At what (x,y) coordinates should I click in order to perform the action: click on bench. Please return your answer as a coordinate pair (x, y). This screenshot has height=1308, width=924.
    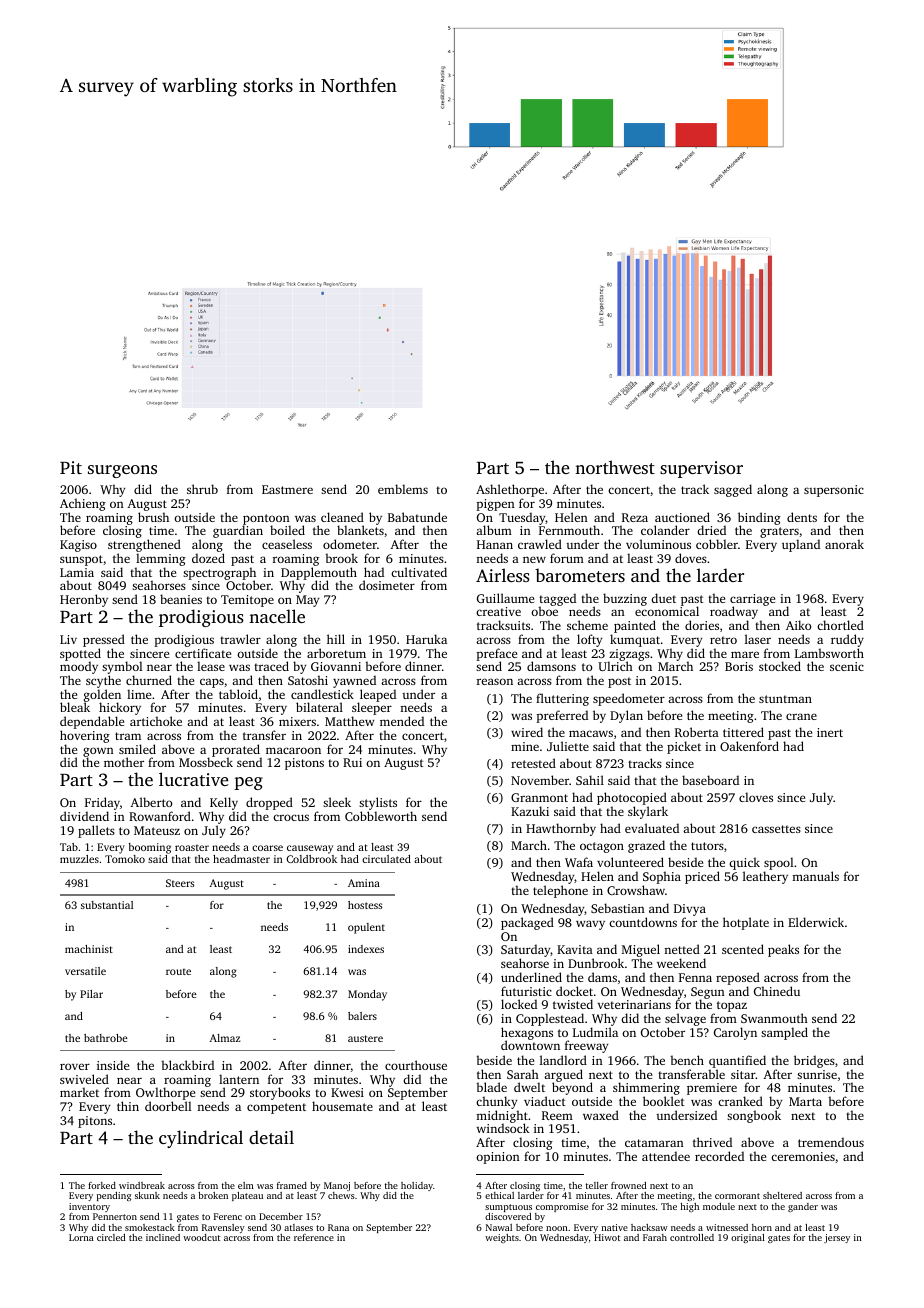
    Looking at the image, I should click on (687, 1060).
